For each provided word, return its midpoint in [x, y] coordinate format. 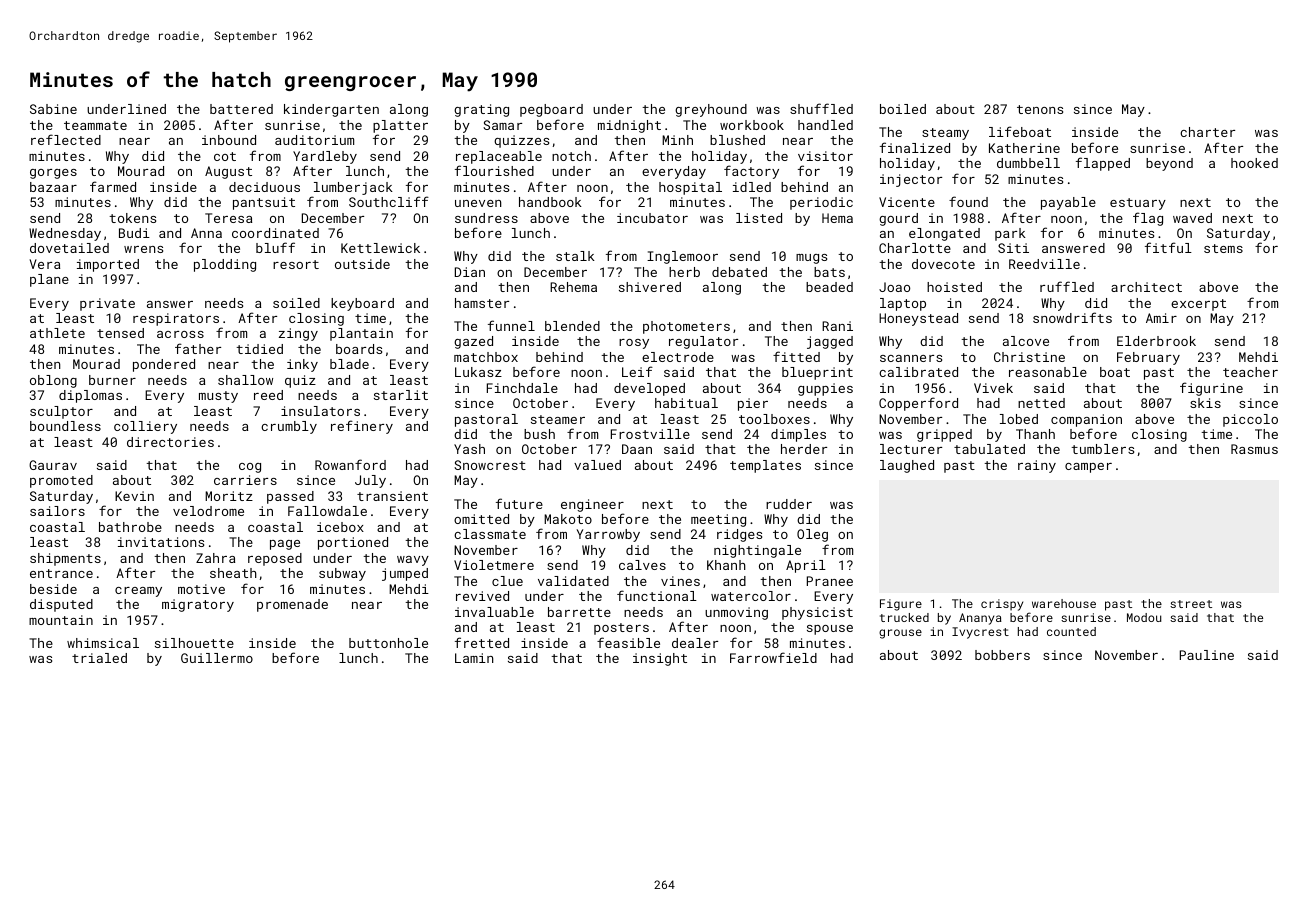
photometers [686, 327]
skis [1205, 403]
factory [751, 172]
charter [1207, 132]
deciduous [264, 187]
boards [359, 349]
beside [53, 589]
